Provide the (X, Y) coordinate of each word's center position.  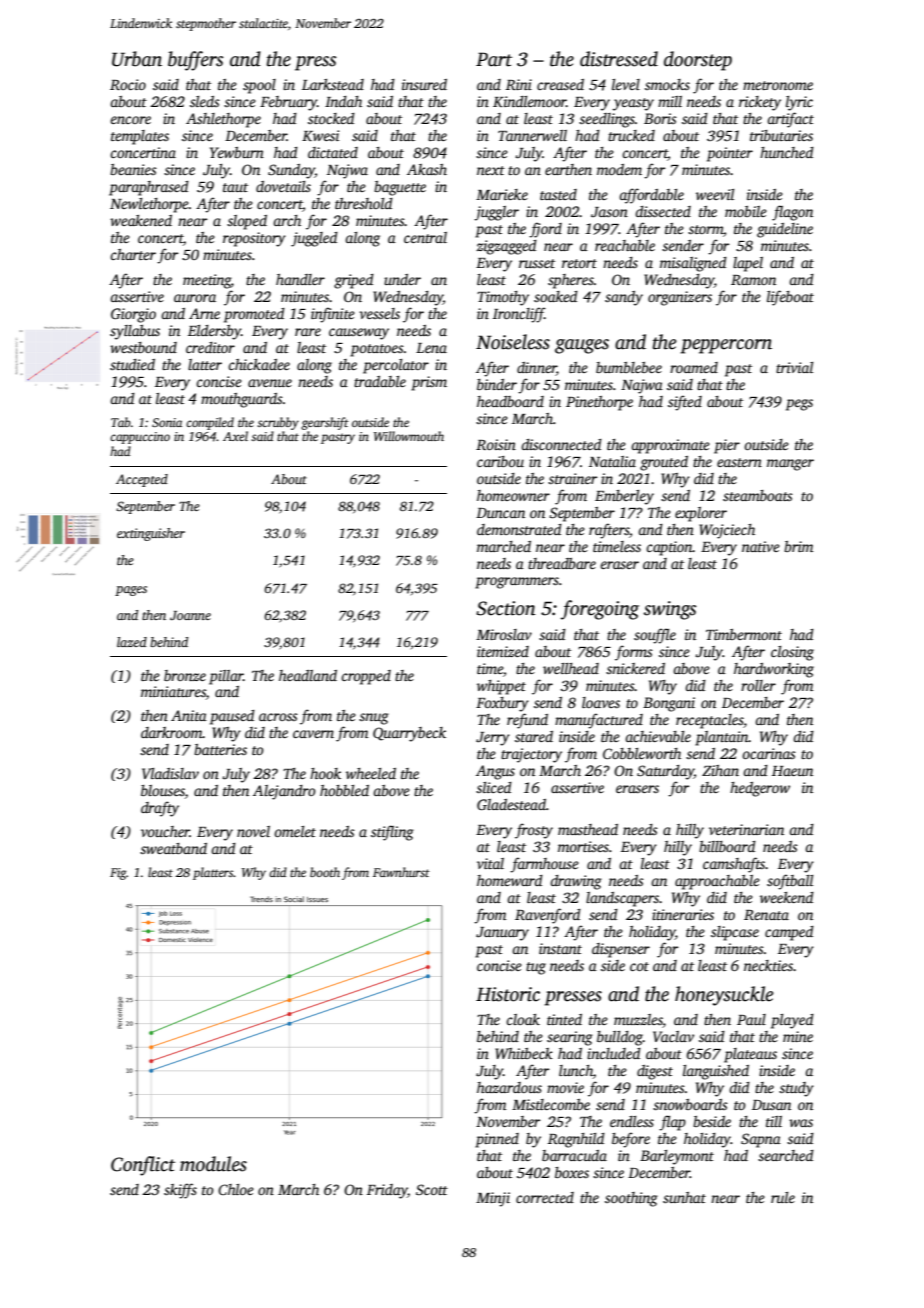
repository (254, 239)
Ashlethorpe (223, 120)
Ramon (753, 280)
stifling (392, 833)
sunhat (684, 1197)
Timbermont (744, 634)
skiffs (180, 1191)
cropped (366, 677)
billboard (727, 846)
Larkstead (333, 84)
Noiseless (513, 342)
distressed (619, 59)
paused (232, 717)
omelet (295, 831)
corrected (545, 1197)
